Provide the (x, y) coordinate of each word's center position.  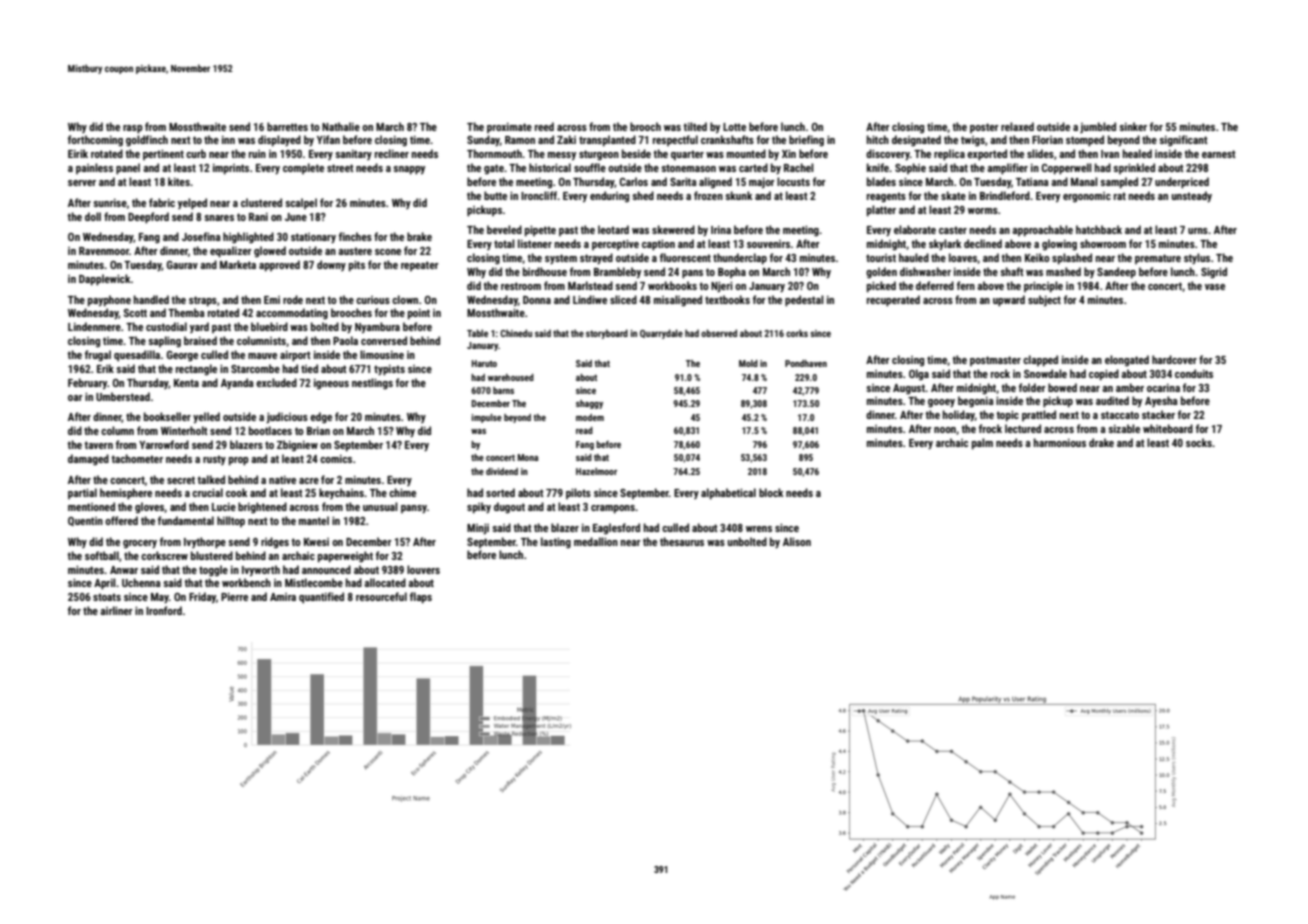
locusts (793, 181)
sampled (1119, 183)
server (82, 183)
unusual (380, 506)
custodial (166, 326)
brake (419, 236)
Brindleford (1005, 195)
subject (1044, 300)
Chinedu (516, 333)
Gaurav (182, 265)
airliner (116, 610)
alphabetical (728, 494)
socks (1199, 442)
